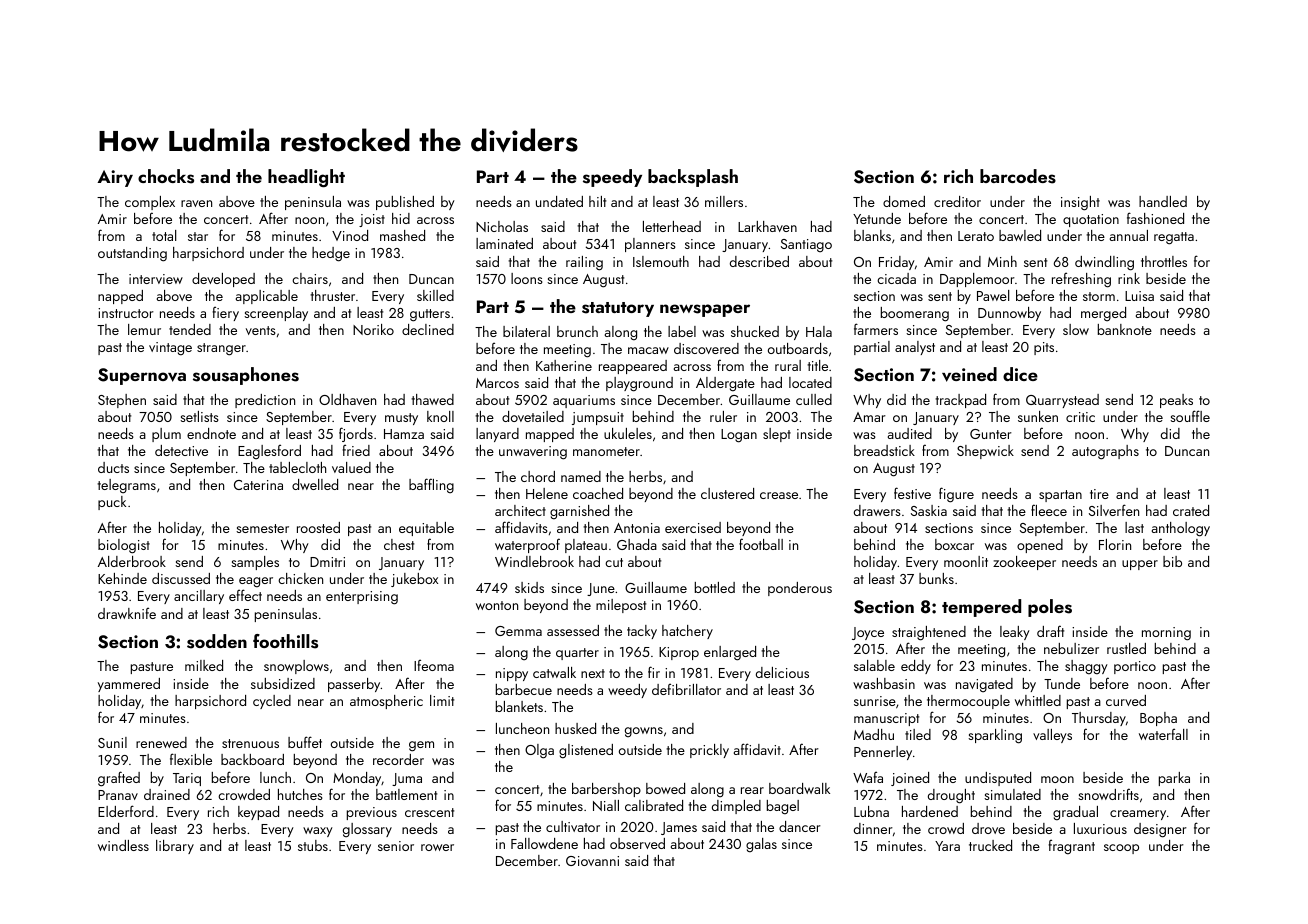  Describe the element at coordinates (1140, 565) in the image. I see `upper` at that location.
